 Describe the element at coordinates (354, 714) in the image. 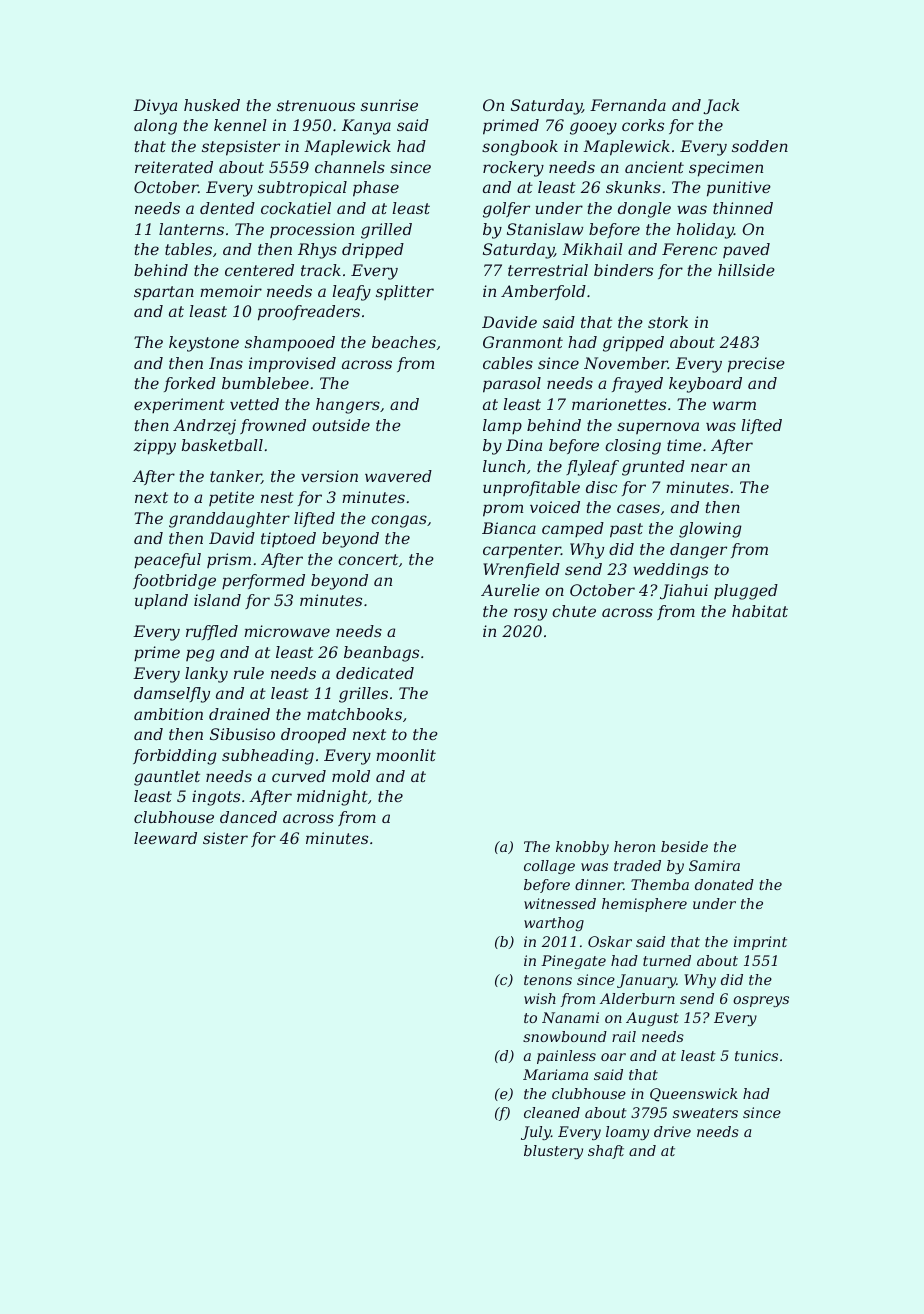

I see `matchbooks` at that location.
